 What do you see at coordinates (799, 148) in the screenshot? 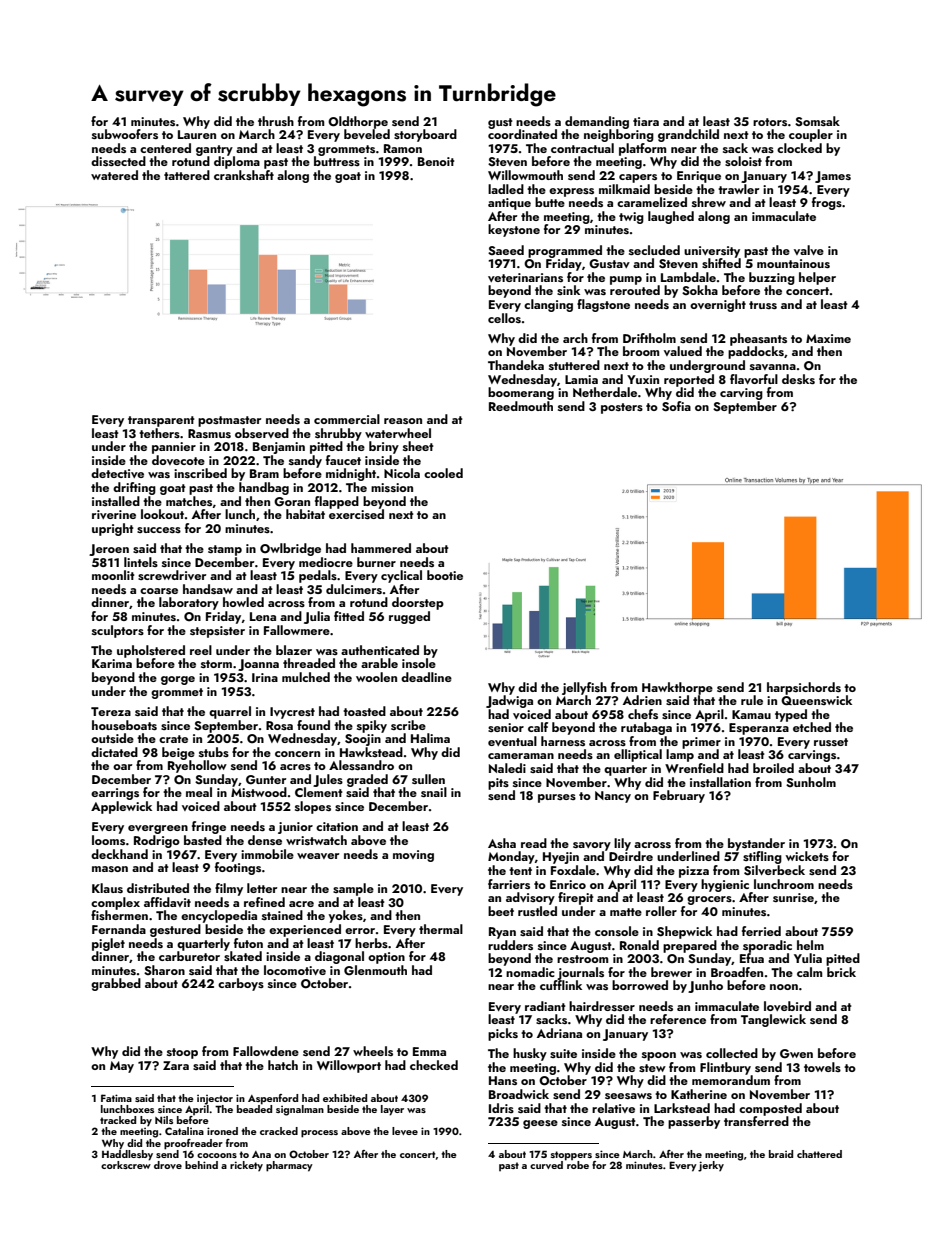
I see `clocked` at bounding box center [799, 148].
